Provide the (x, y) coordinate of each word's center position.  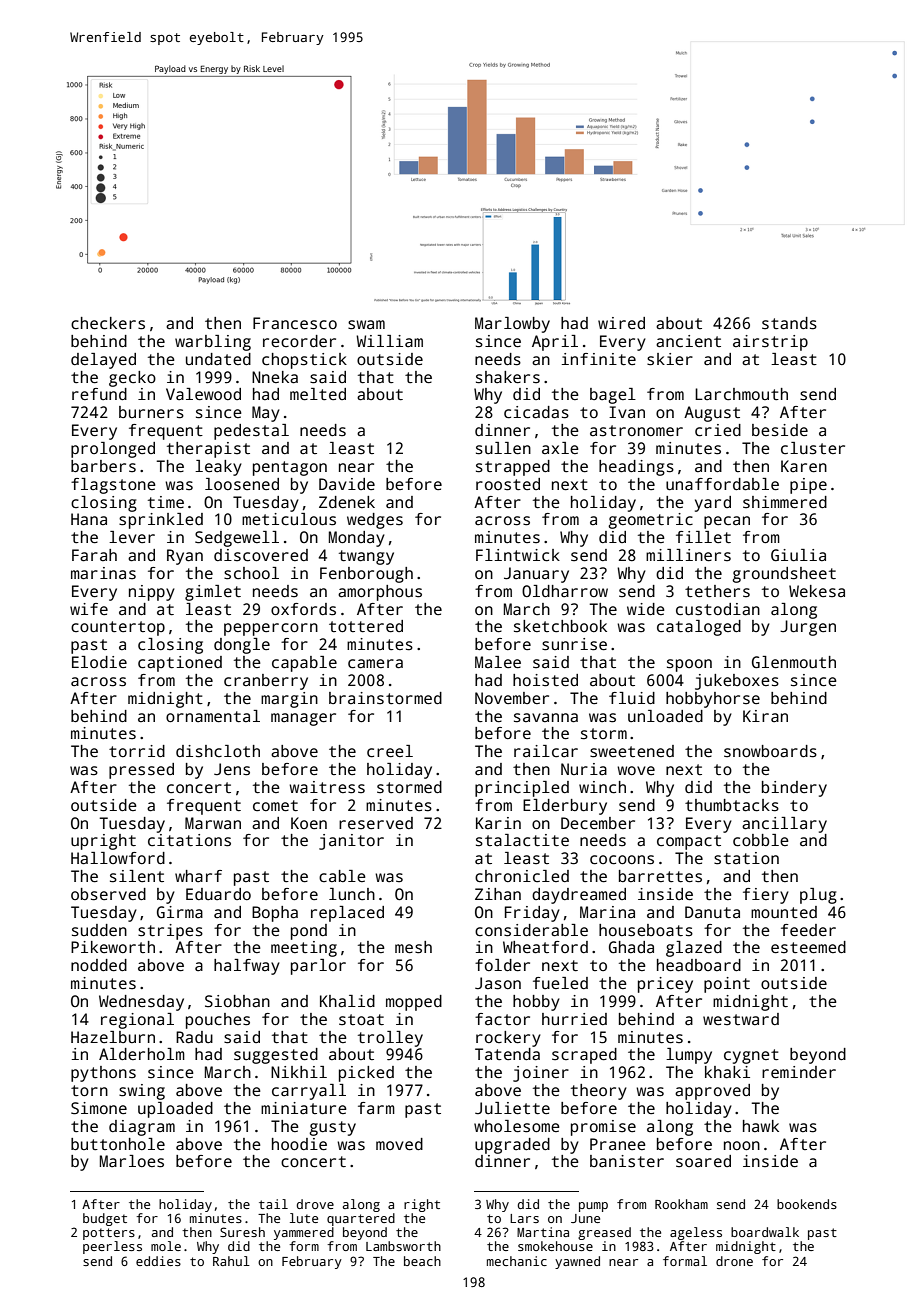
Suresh (242, 1232)
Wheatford (545, 947)
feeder (808, 930)
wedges (375, 521)
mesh (413, 947)
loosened (242, 484)
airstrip (770, 343)
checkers (108, 323)
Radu (194, 1037)
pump (593, 1207)
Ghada (631, 947)
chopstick (304, 361)
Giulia (798, 555)
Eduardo (218, 894)
